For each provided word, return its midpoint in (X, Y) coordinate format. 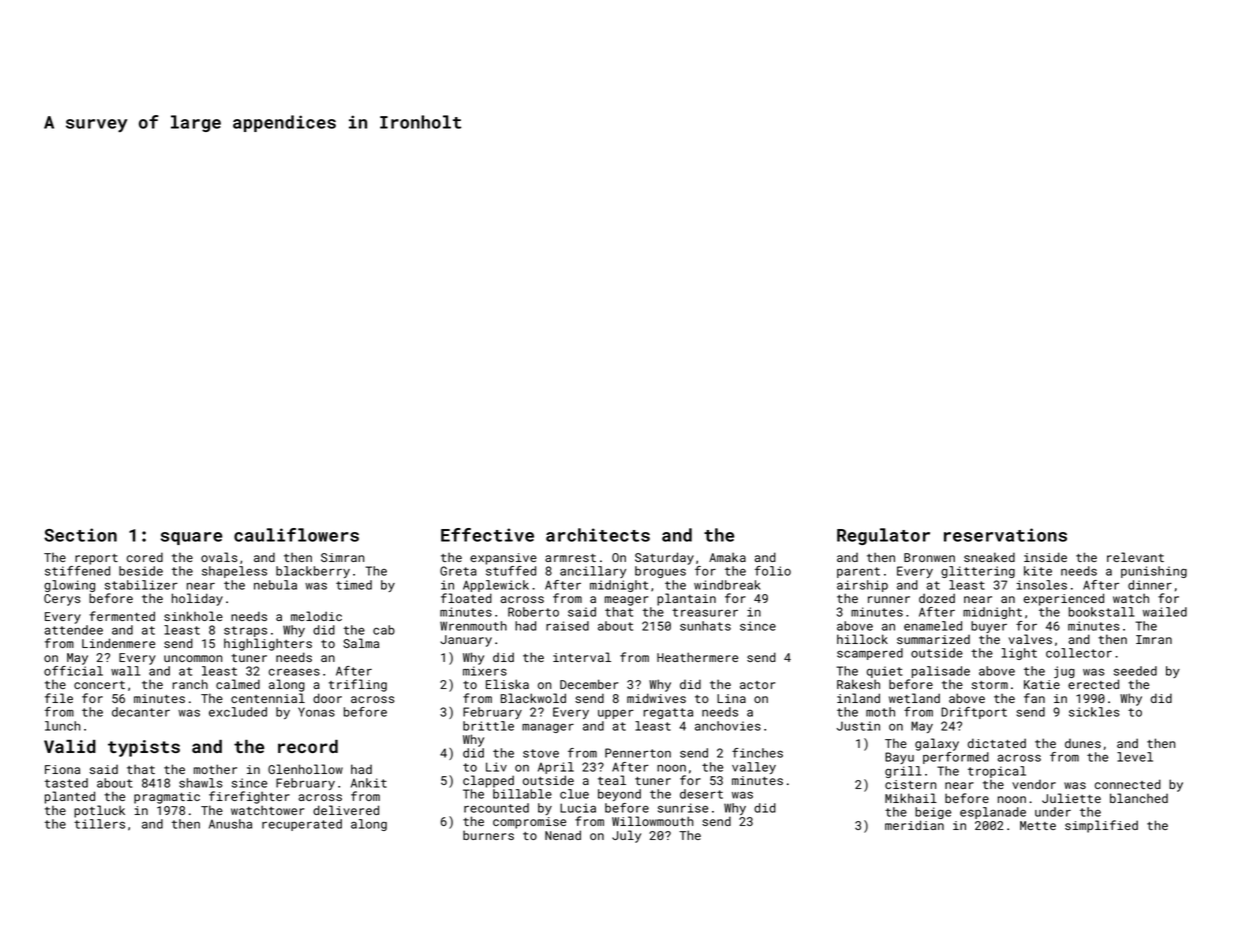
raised (567, 626)
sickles (1094, 712)
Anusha (230, 824)
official (73, 671)
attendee (73, 630)
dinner (1150, 585)
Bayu (899, 758)
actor (757, 685)
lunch (63, 726)
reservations (1005, 535)
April (556, 768)
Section (80, 535)
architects (598, 535)
